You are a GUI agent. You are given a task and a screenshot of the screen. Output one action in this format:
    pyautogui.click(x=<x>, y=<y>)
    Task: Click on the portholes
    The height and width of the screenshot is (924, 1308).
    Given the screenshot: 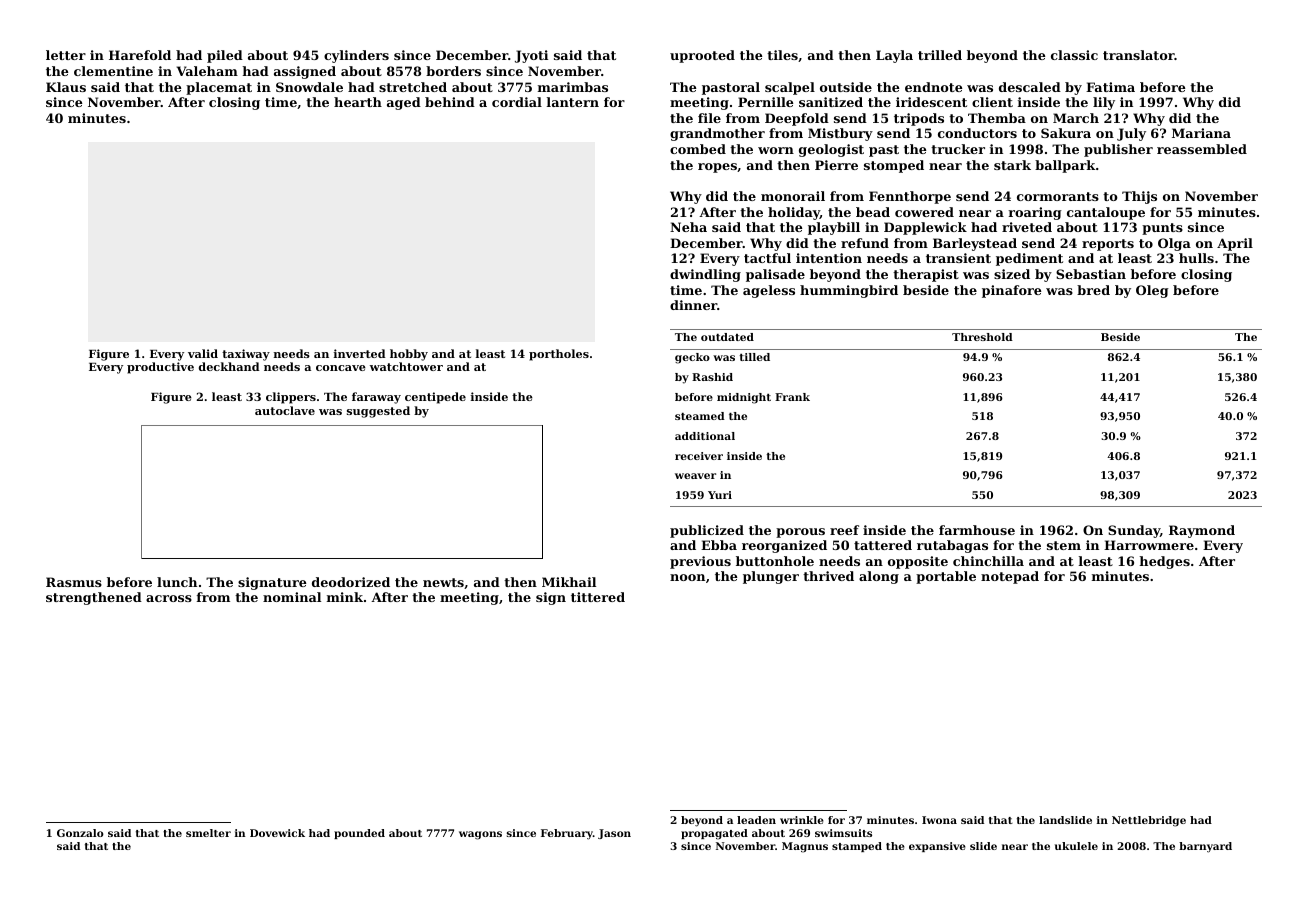 What is the action you would take?
    pyautogui.click(x=559, y=355)
